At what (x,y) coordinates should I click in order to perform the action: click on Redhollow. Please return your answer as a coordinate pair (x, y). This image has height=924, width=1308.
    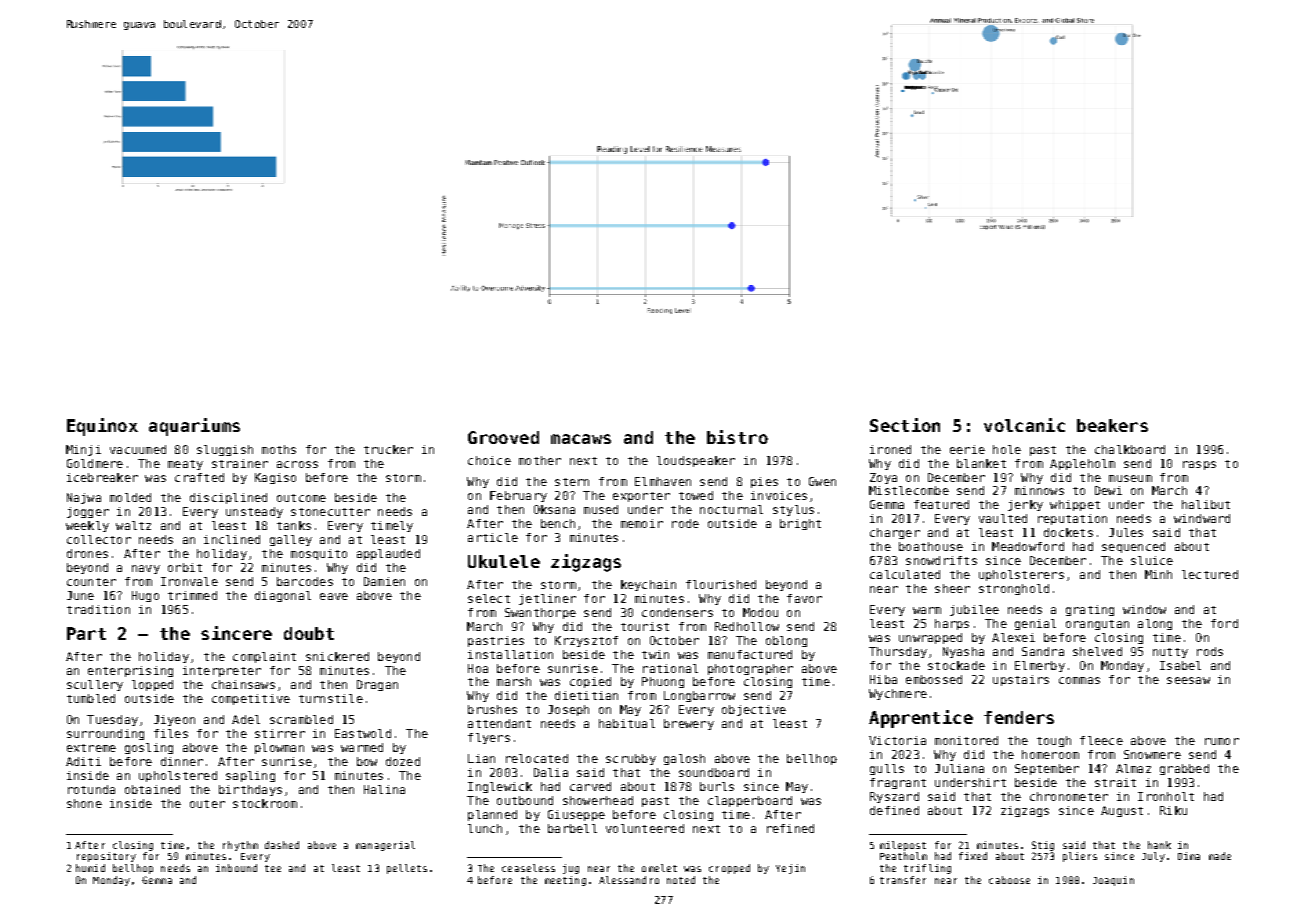
    Looking at the image, I should click on (747, 626).
